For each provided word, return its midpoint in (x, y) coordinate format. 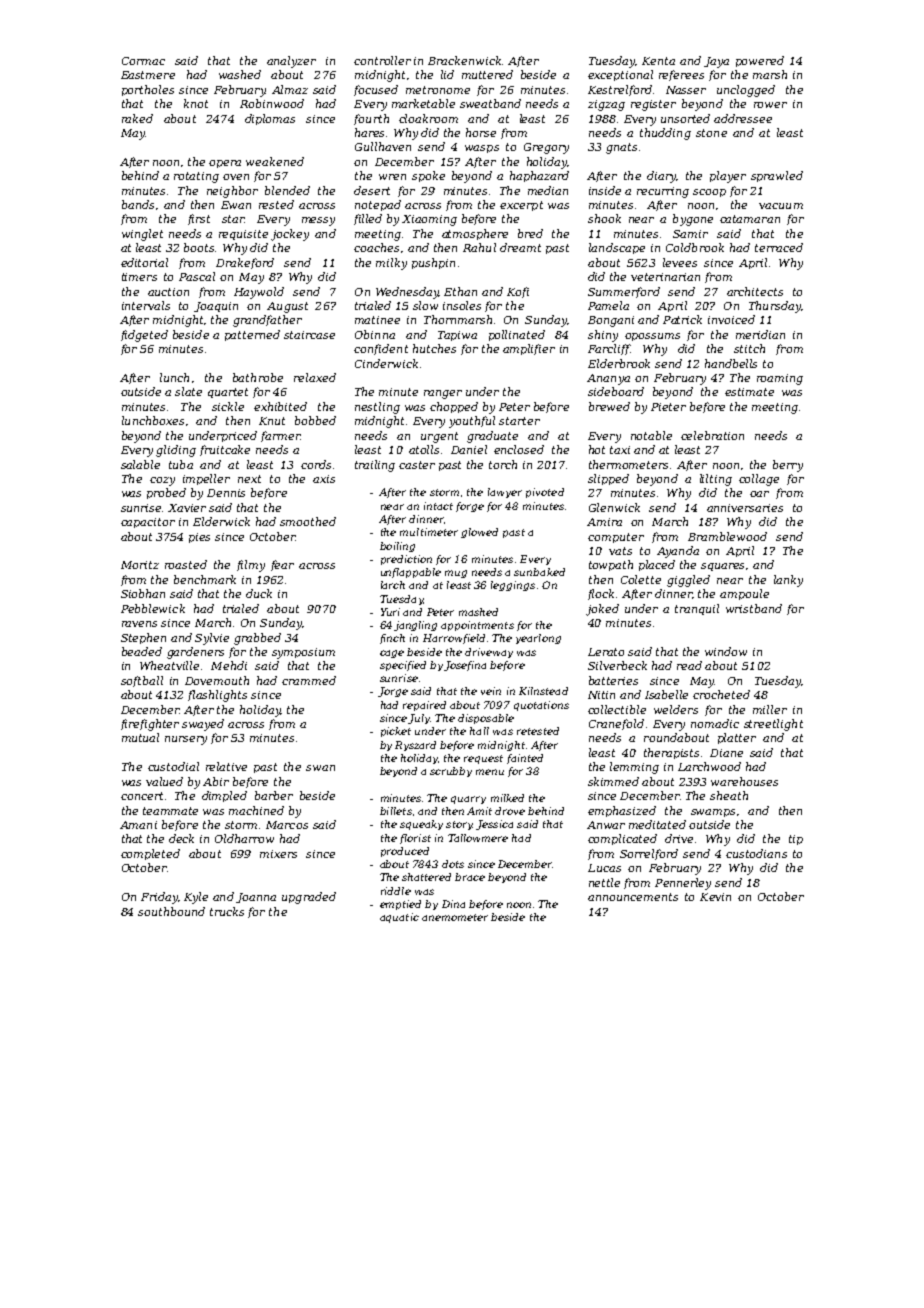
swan (320, 768)
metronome (438, 90)
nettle (604, 882)
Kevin (715, 897)
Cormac (143, 61)
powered (760, 61)
